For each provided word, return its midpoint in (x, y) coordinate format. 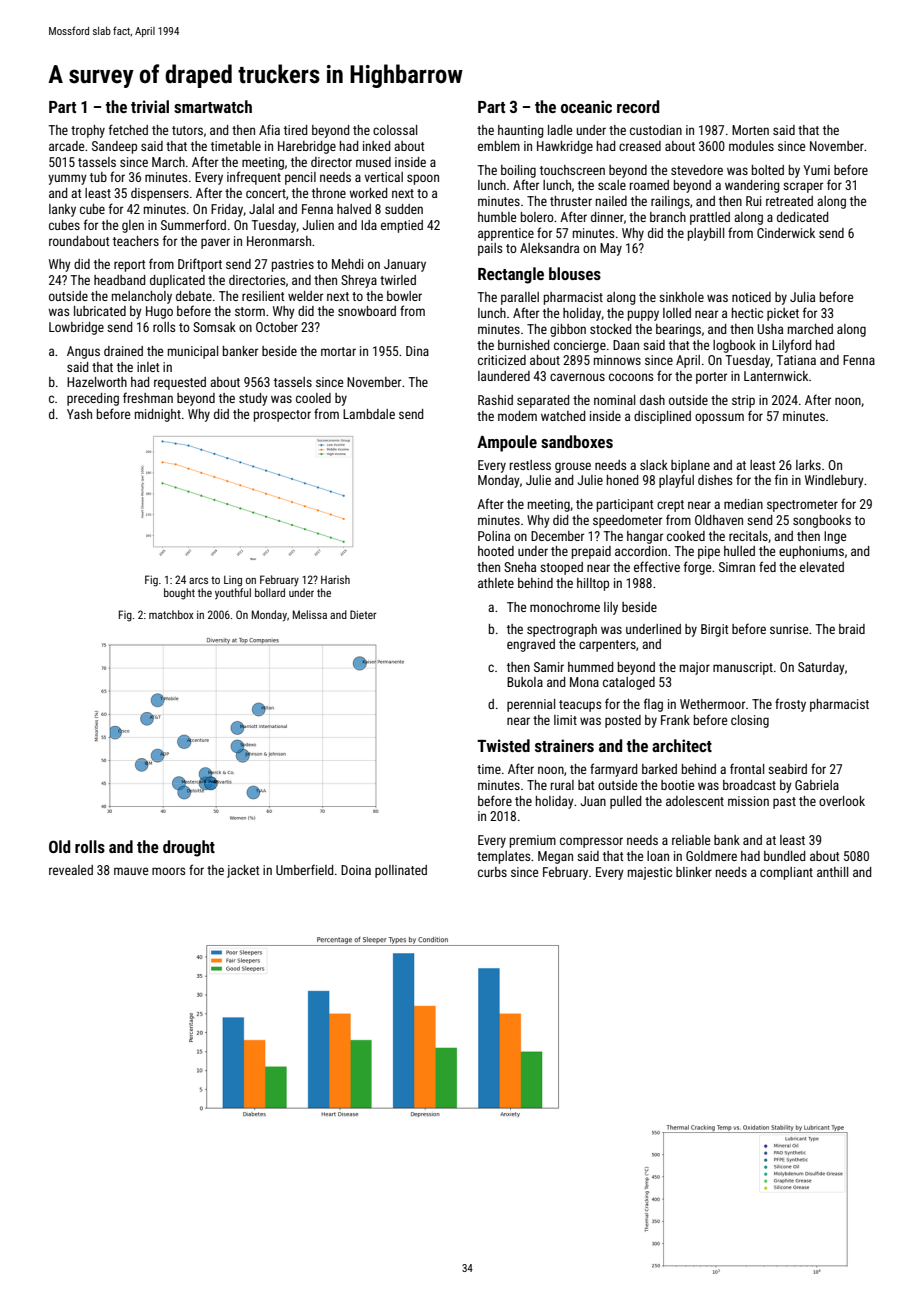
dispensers (160, 194)
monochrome (565, 607)
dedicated (802, 217)
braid (852, 629)
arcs (198, 581)
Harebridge (307, 147)
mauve (131, 871)
